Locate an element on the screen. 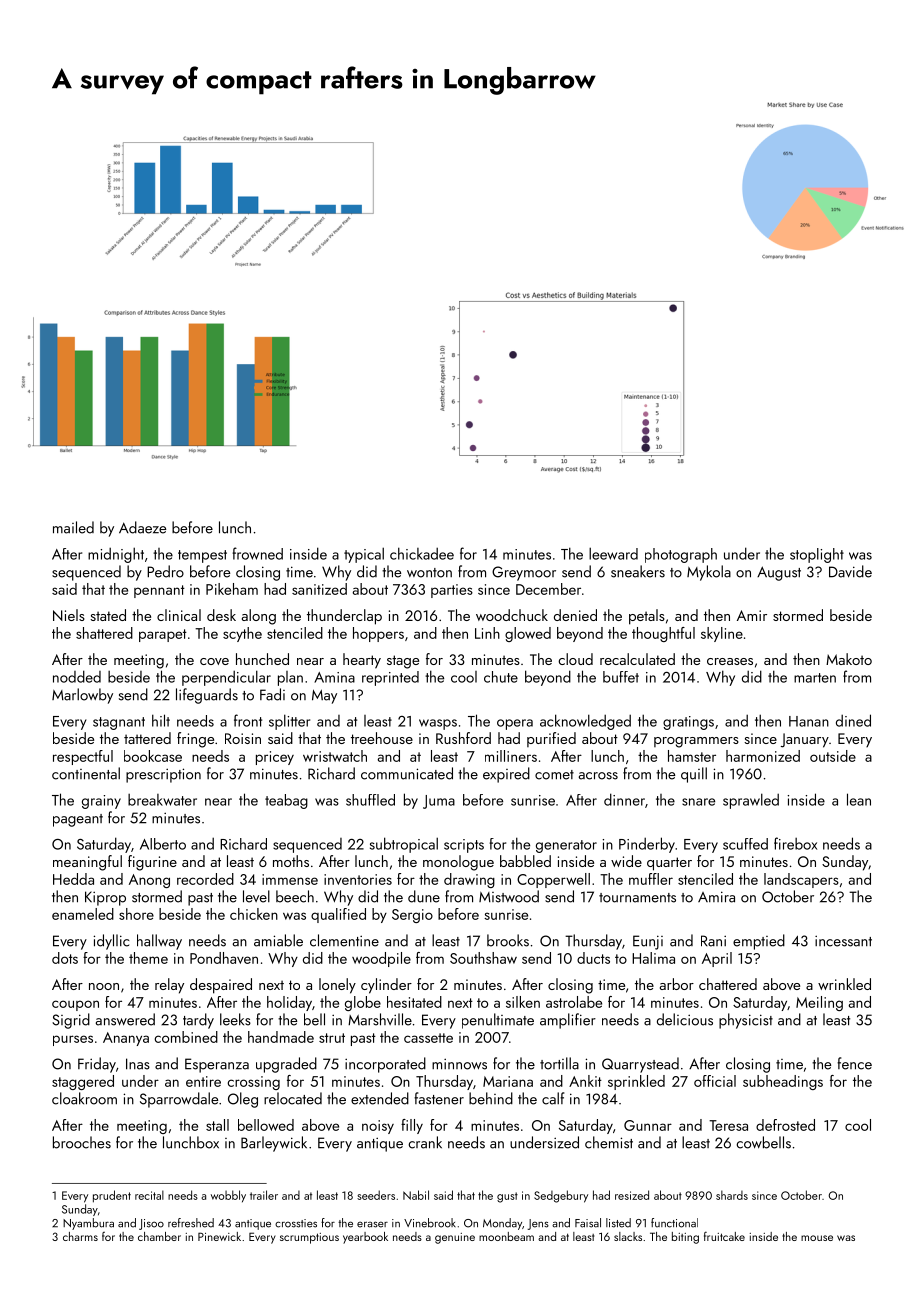 The image size is (924, 1308). filly is located at coordinates (412, 1126).
